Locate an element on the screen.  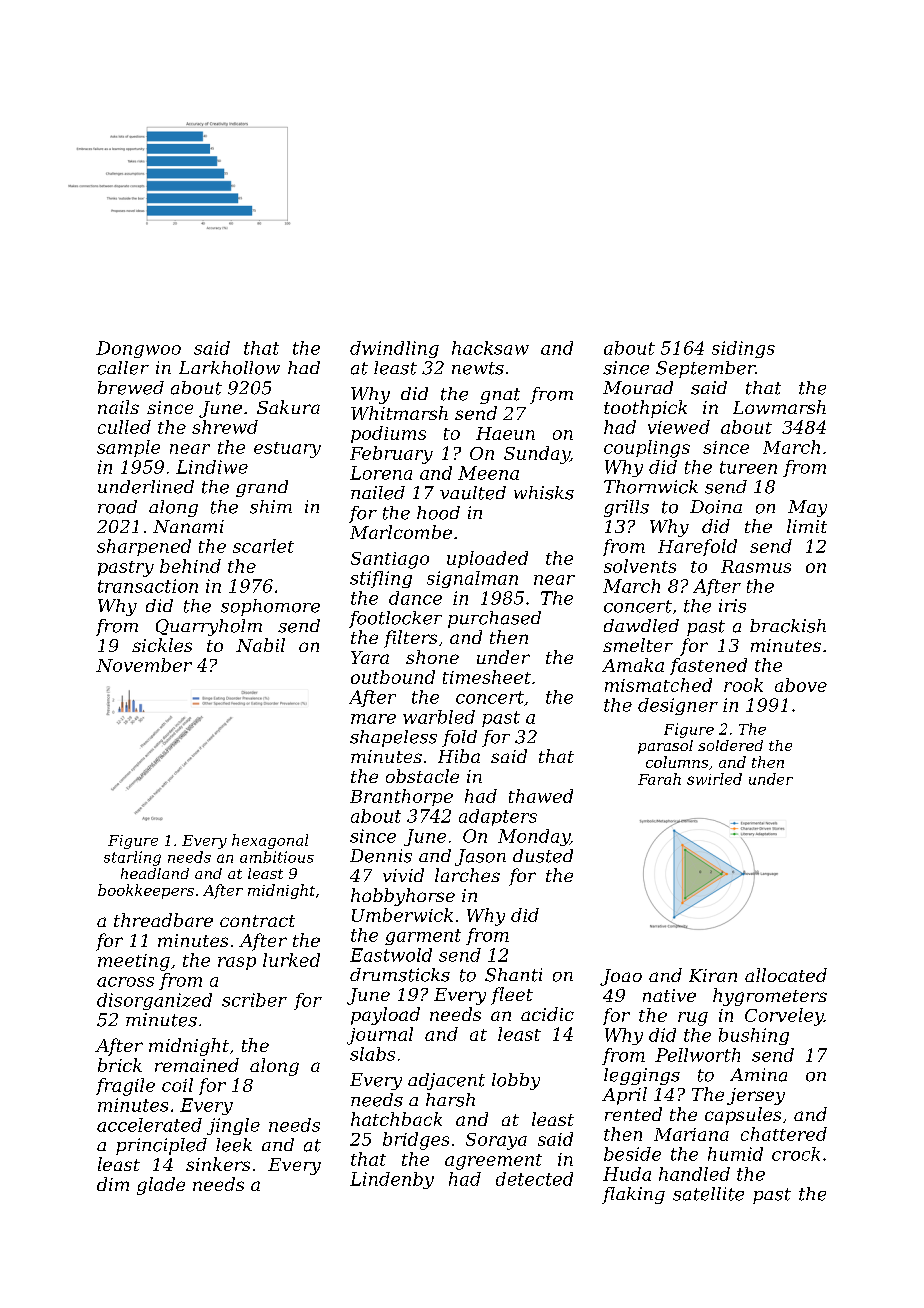
above is located at coordinates (801, 685).
